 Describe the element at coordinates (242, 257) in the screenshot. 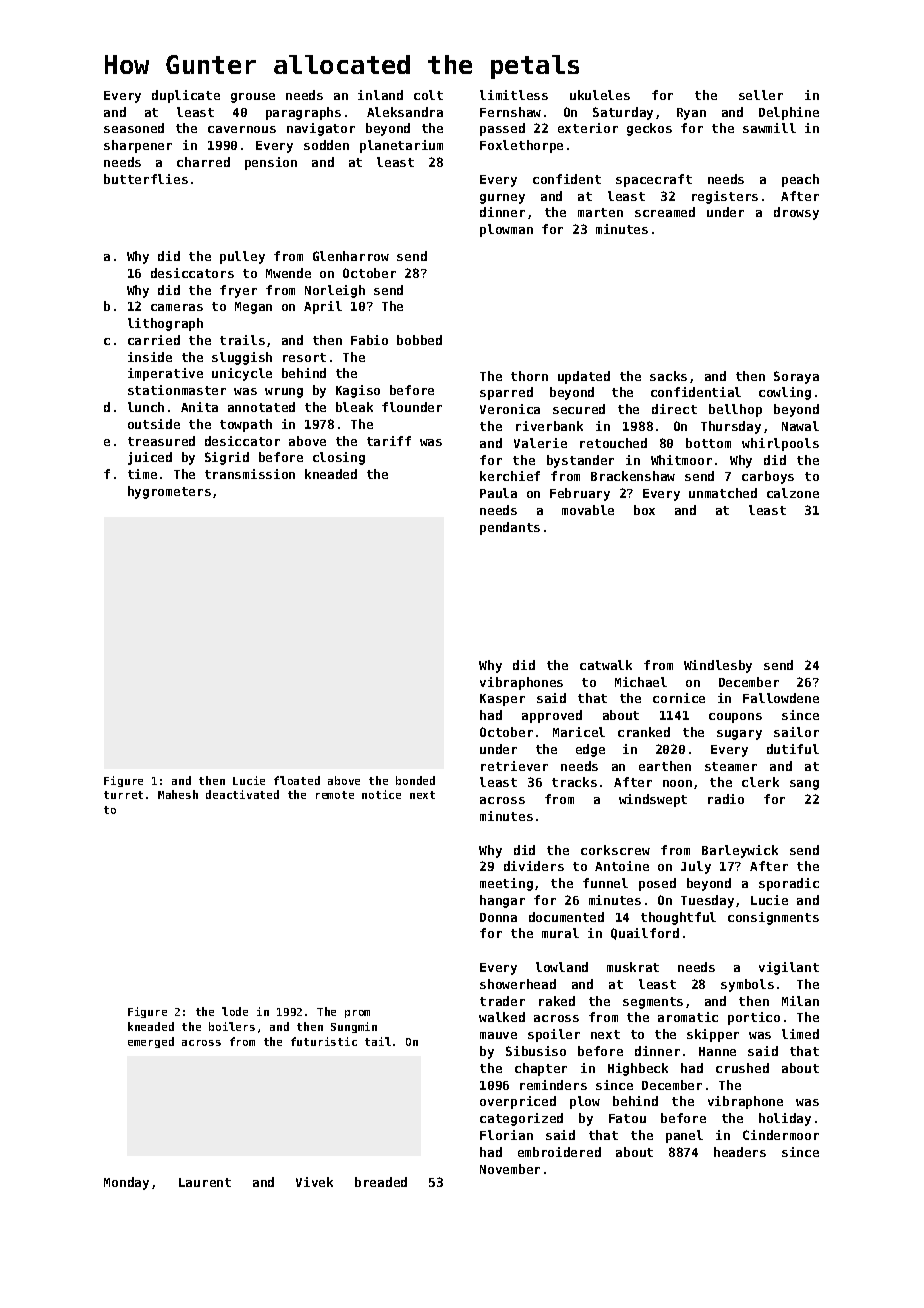

I see `pulley` at that location.
